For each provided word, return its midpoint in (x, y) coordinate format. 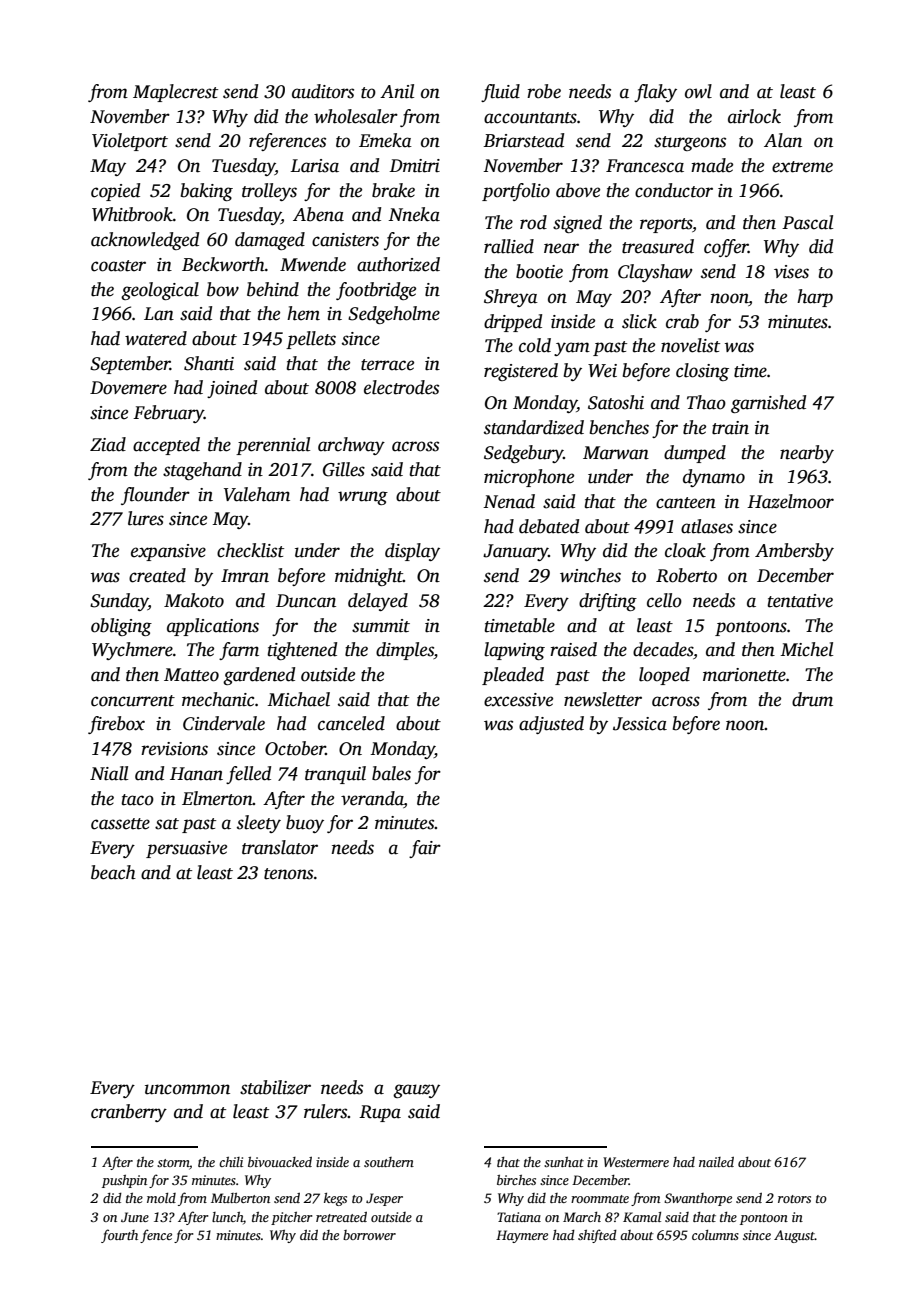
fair (425, 849)
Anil (397, 91)
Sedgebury (524, 454)
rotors (794, 1199)
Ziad (108, 444)
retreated (341, 1217)
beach (113, 872)
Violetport (130, 142)
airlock (754, 116)
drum (812, 699)
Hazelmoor (790, 501)
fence (156, 1236)
